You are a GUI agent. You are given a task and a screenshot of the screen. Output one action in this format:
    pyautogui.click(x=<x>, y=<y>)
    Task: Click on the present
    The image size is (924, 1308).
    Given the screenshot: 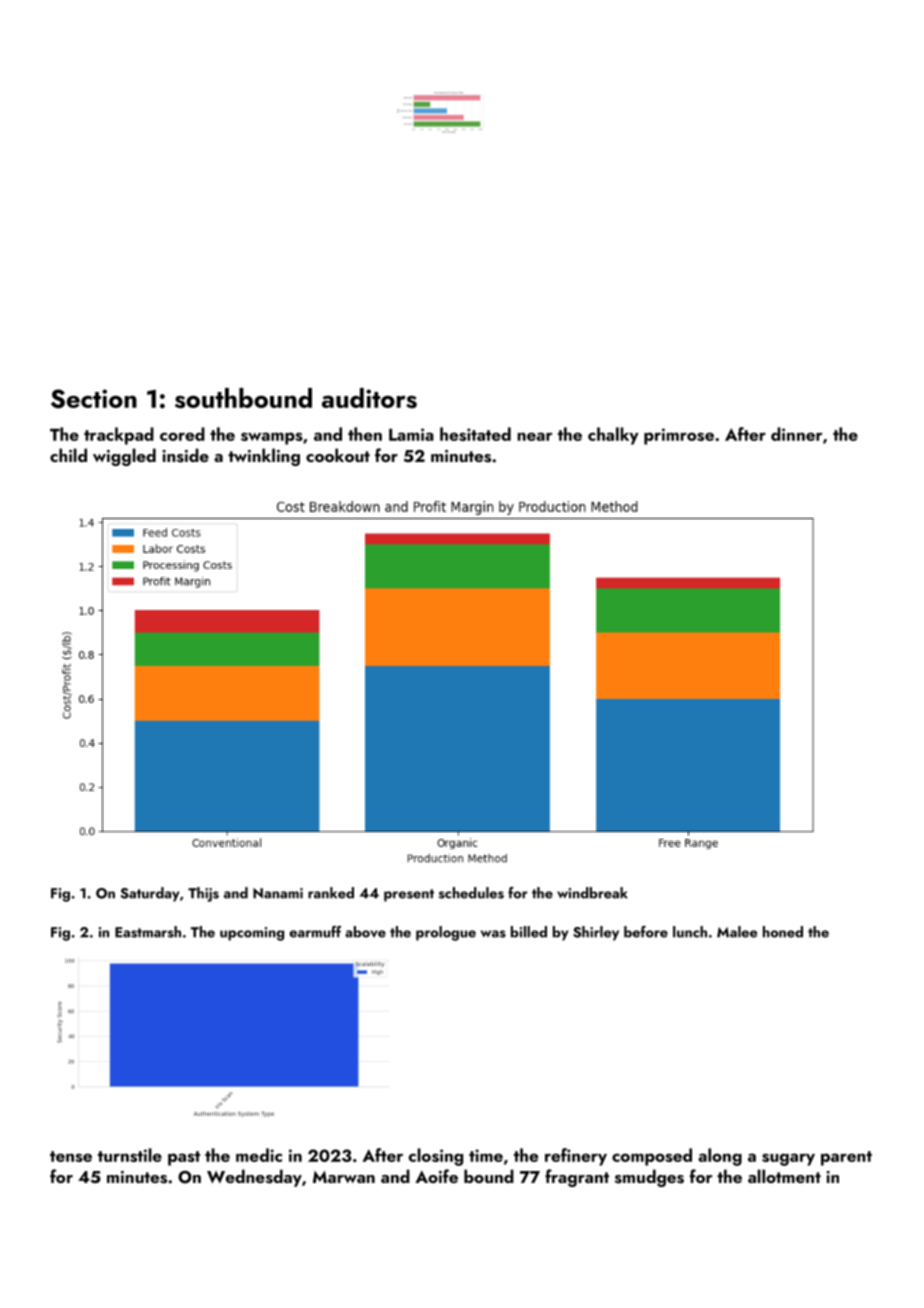 What is the action you would take?
    pyautogui.click(x=409, y=895)
